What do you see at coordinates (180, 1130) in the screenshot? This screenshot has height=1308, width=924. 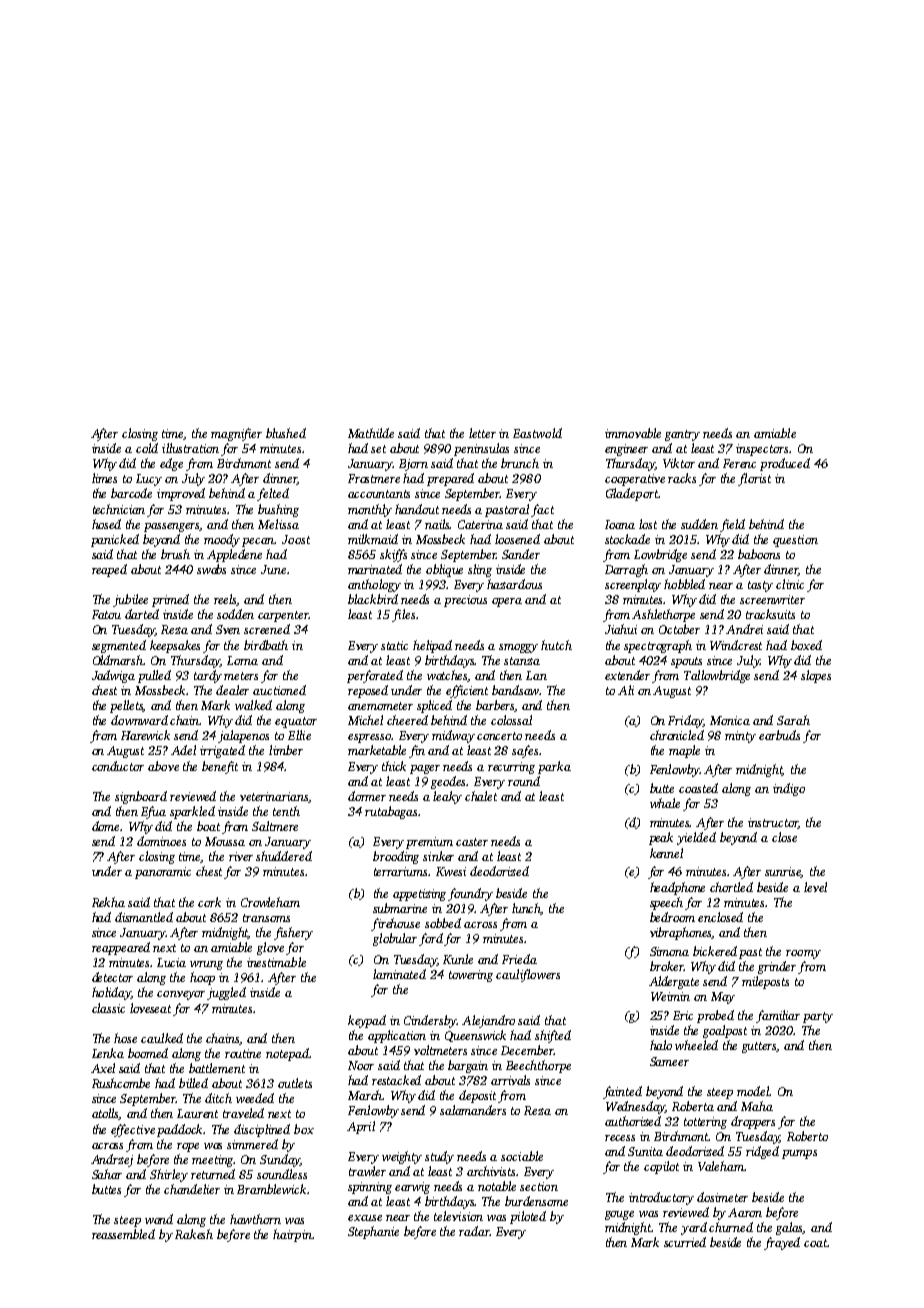 I see `paddock` at bounding box center [180, 1130].
